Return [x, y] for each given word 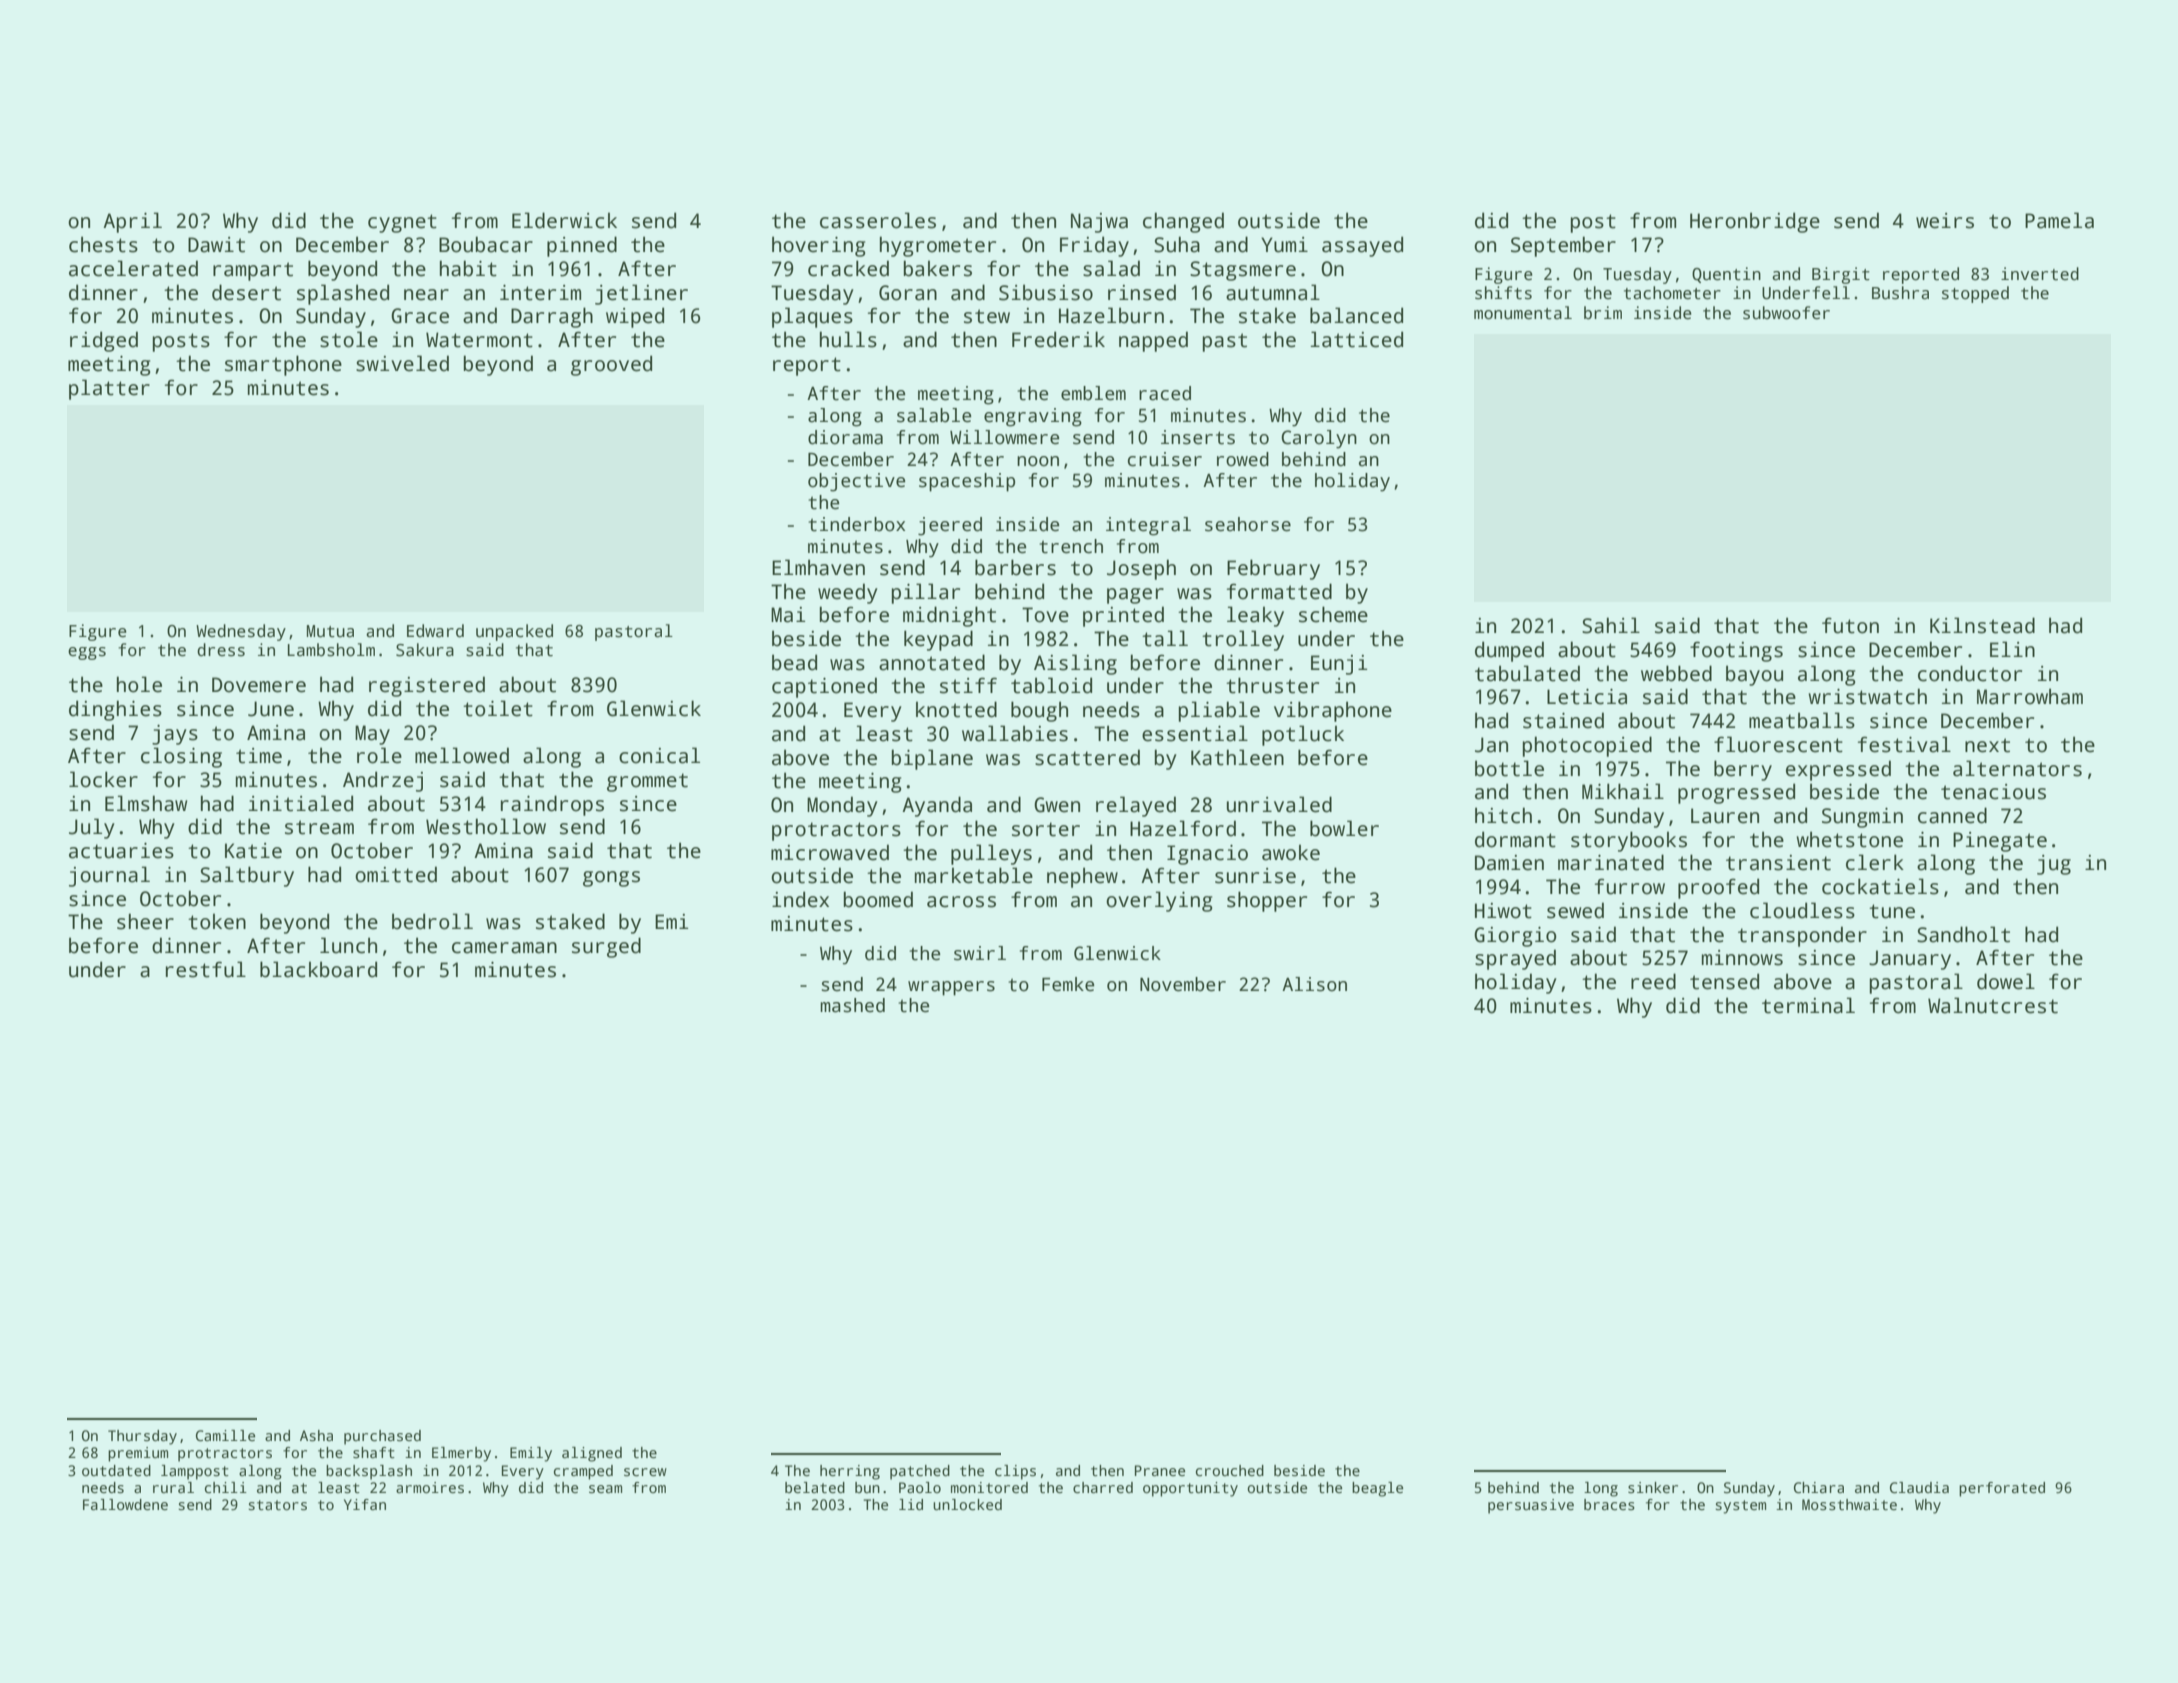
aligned [592, 1454]
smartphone [283, 365]
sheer [145, 921]
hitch [1503, 815]
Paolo [920, 1487]
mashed [852, 1005]
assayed [1362, 246]
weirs [1945, 221]
